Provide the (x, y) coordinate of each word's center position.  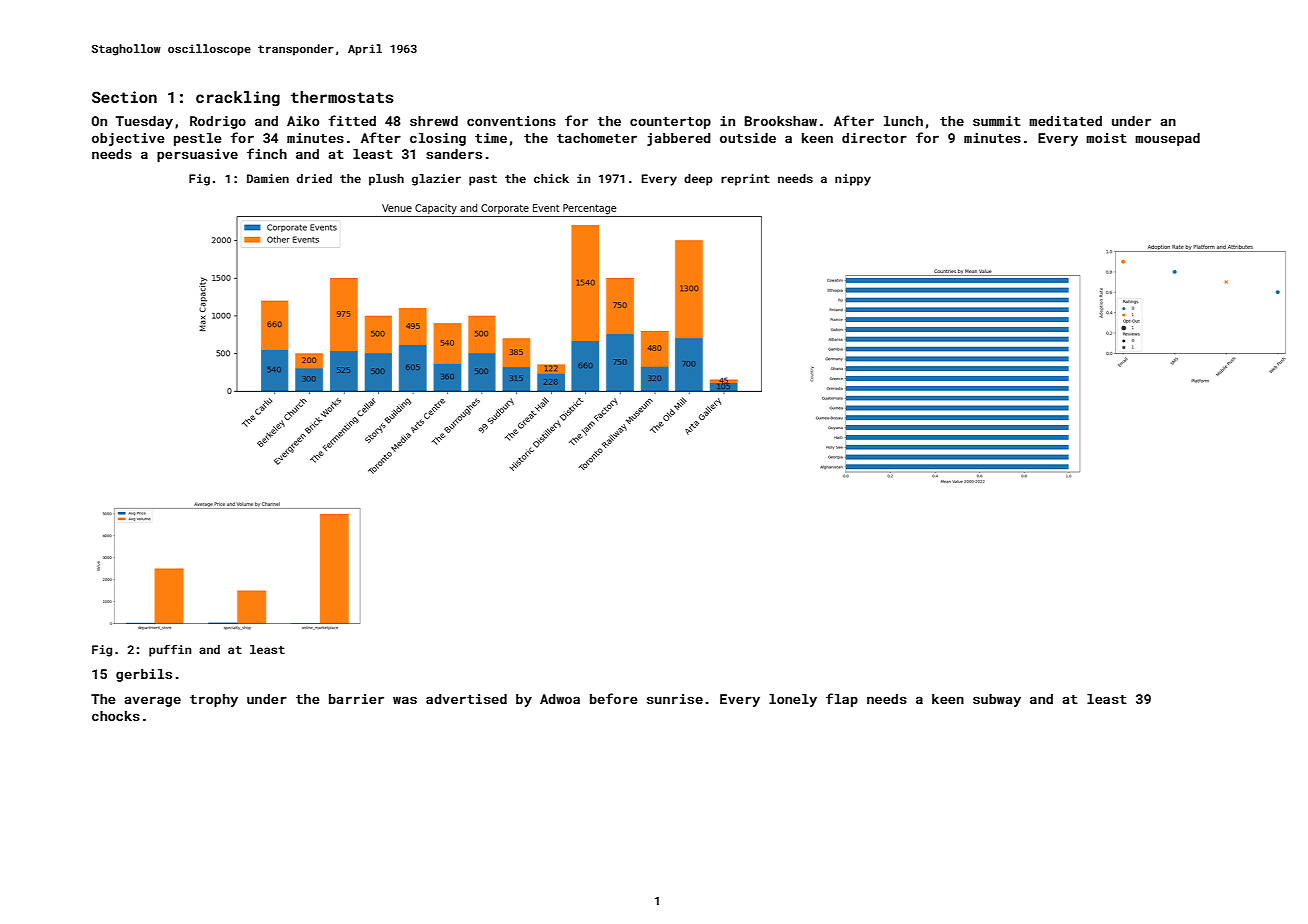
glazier (436, 180)
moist (1106, 138)
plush (386, 180)
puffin (170, 651)
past (483, 180)
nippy (853, 180)
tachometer (597, 138)
